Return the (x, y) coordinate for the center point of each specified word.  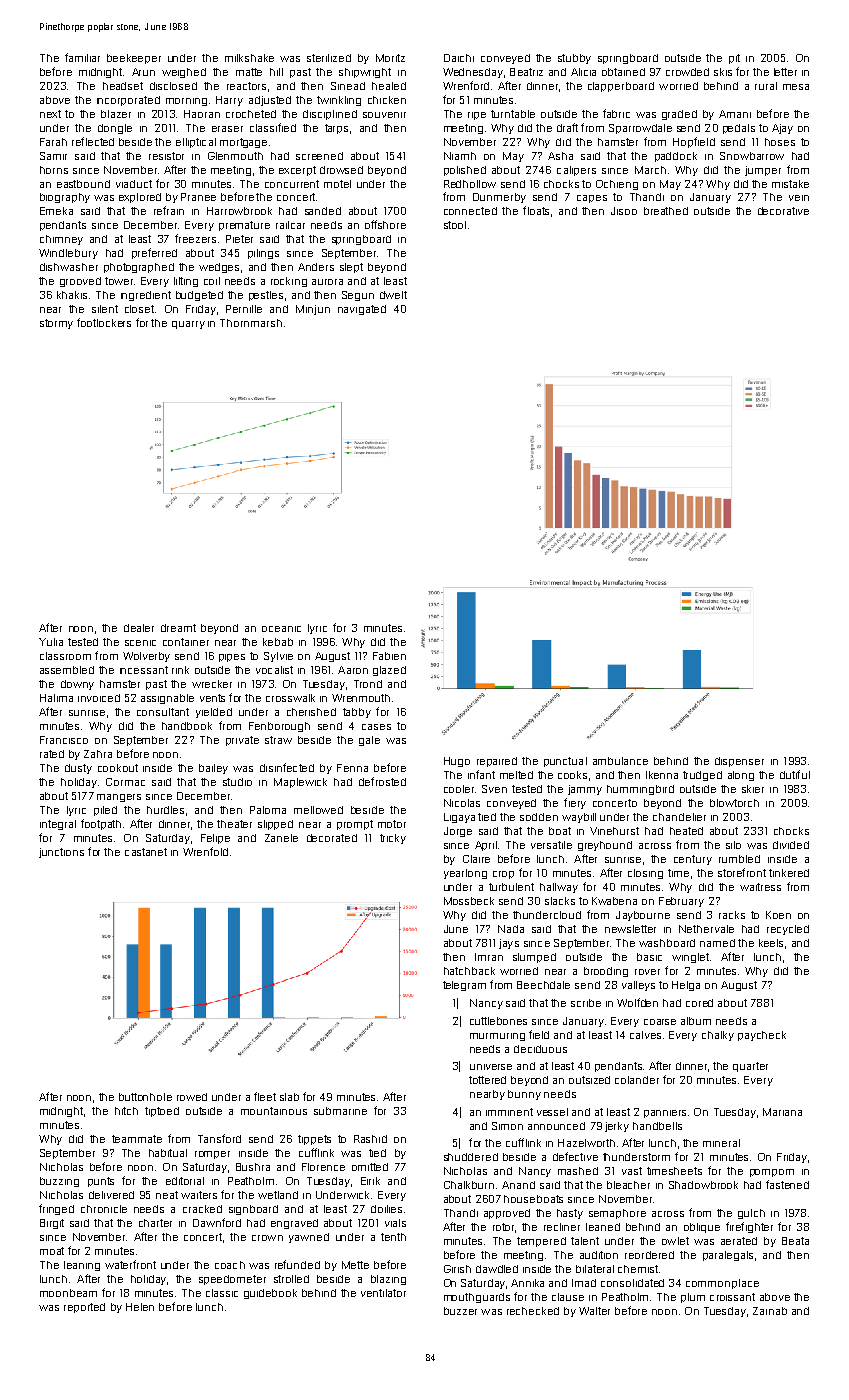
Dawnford (217, 1222)
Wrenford (466, 85)
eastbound (83, 184)
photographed (139, 268)
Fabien (389, 656)
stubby (574, 59)
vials (395, 1223)
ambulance (620, 761)
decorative (783, 211)
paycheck (762, 1036)
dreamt (178, 628)
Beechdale (543, 985)
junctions (61, 853)
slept (351, 268)
